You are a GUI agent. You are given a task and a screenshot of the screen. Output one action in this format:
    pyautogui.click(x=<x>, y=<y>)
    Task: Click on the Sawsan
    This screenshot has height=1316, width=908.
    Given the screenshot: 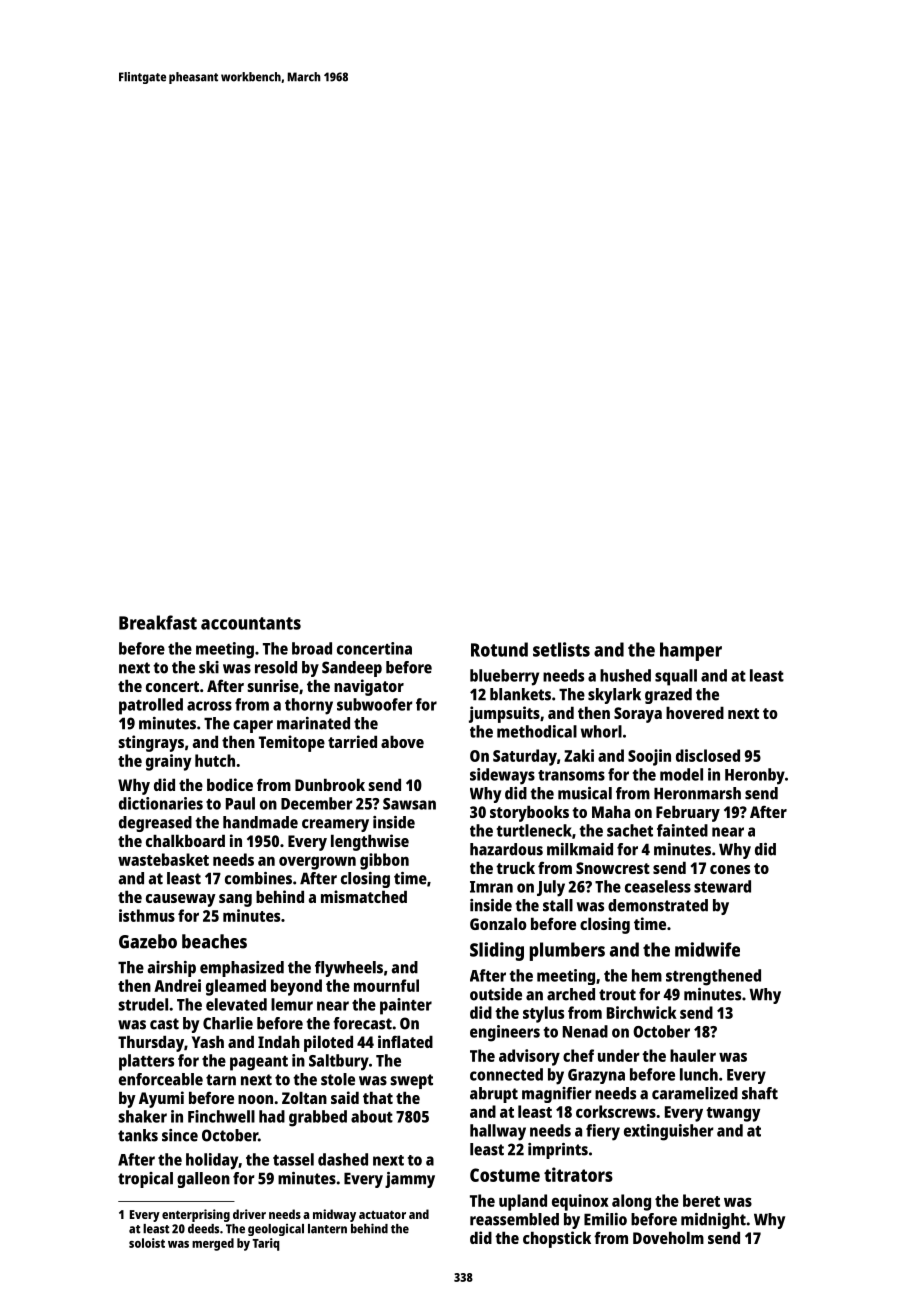 What is the action you would take?
    pyautogui.click(x=409, y=804)
